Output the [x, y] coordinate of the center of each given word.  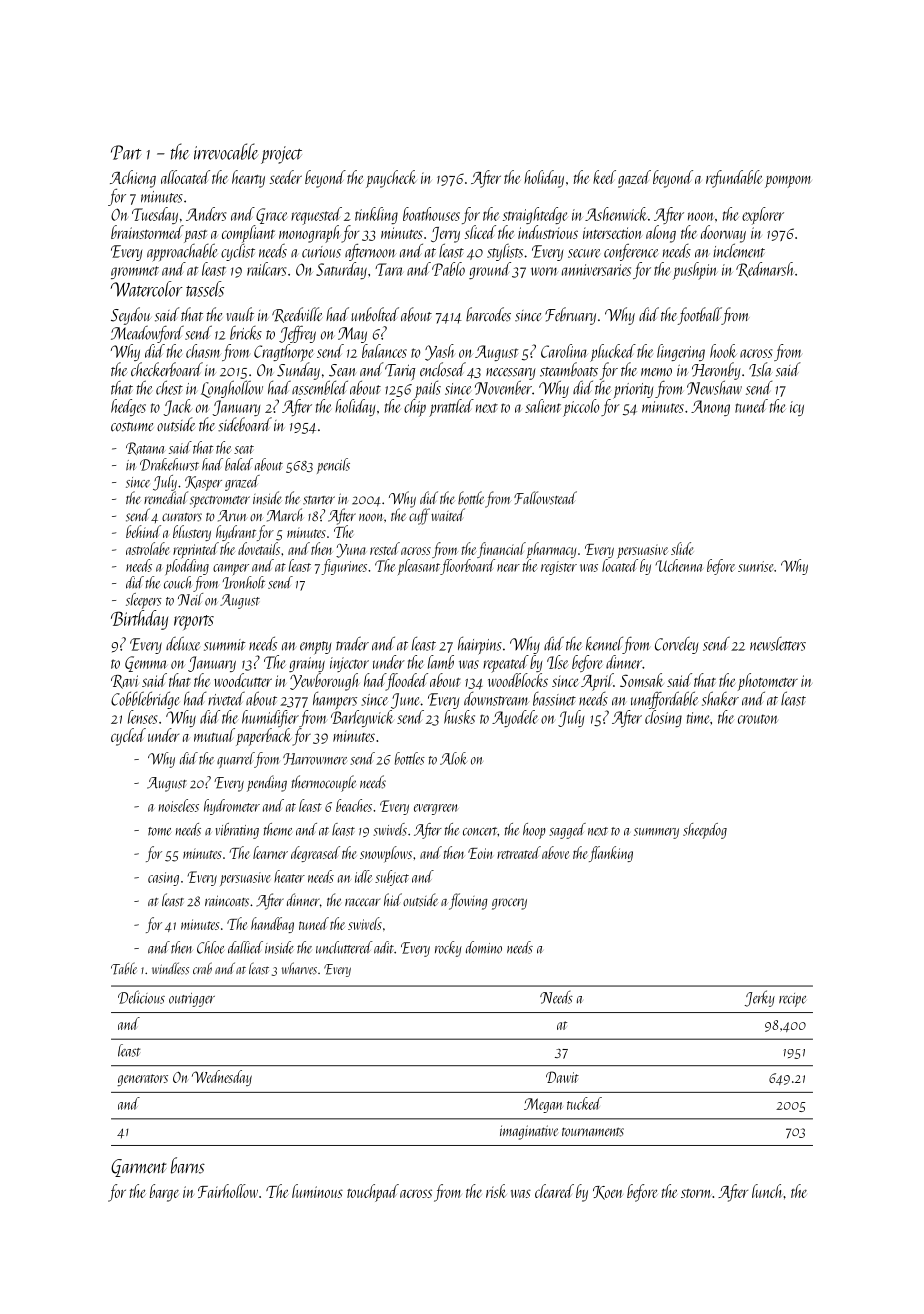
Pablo [448, 269]
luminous [317, 1191]
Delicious [141, 997]
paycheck [391, 179]
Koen [608, 1193]
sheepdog [705, 831]
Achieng [133, 179]
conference [631, 252]
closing [663, 718]
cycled [128, 737]
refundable [734, 179]
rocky [448, 949]
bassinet [554, 699]
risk [496, 1191]
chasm [203, 351]
